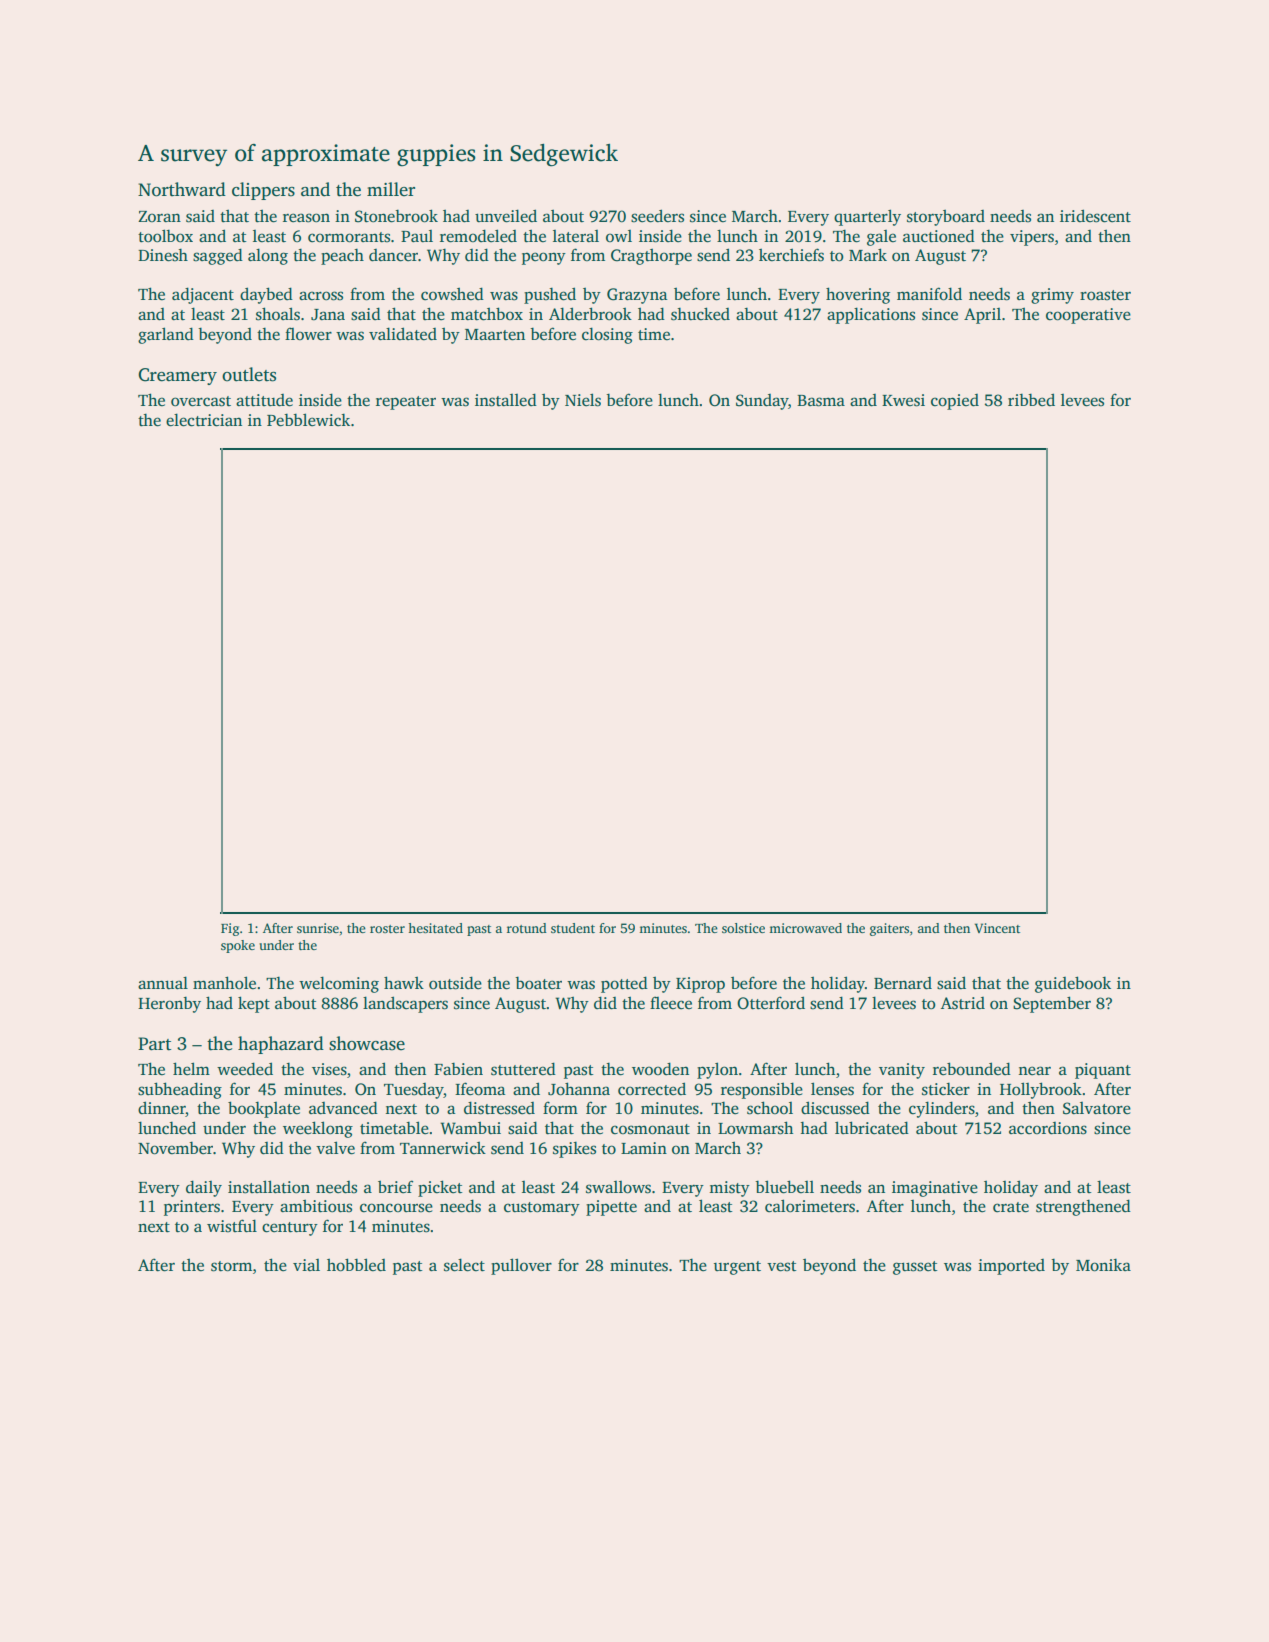  What do you see at coordinates (955, 402) in the screenshot?
I see `copied` at bounding box center [955, 402].
